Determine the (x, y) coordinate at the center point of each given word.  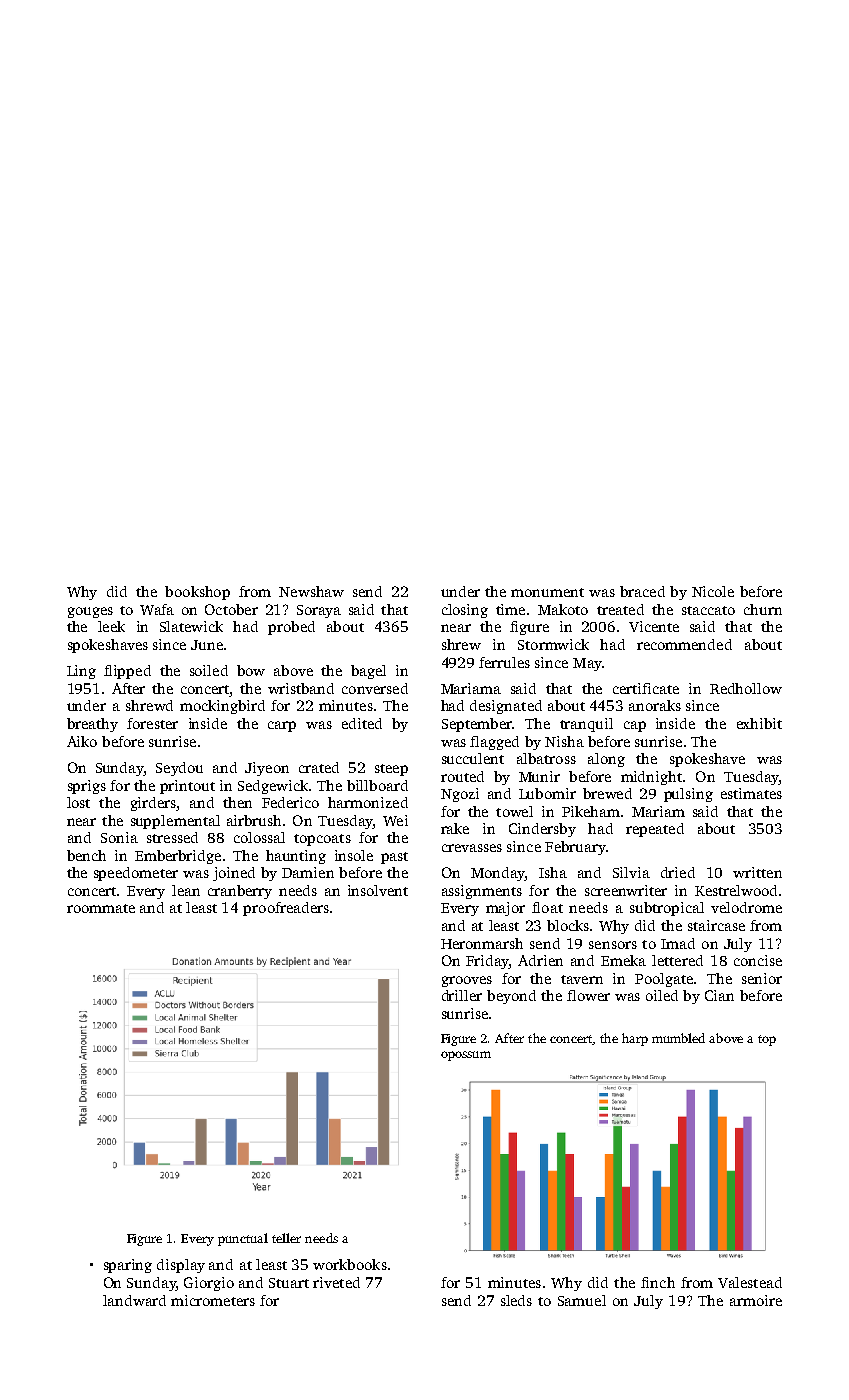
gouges (90, 612)
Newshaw (311, 591)
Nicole (713, 591)
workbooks (350, 1264)
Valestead (750, 1282)
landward (134, 1300)
